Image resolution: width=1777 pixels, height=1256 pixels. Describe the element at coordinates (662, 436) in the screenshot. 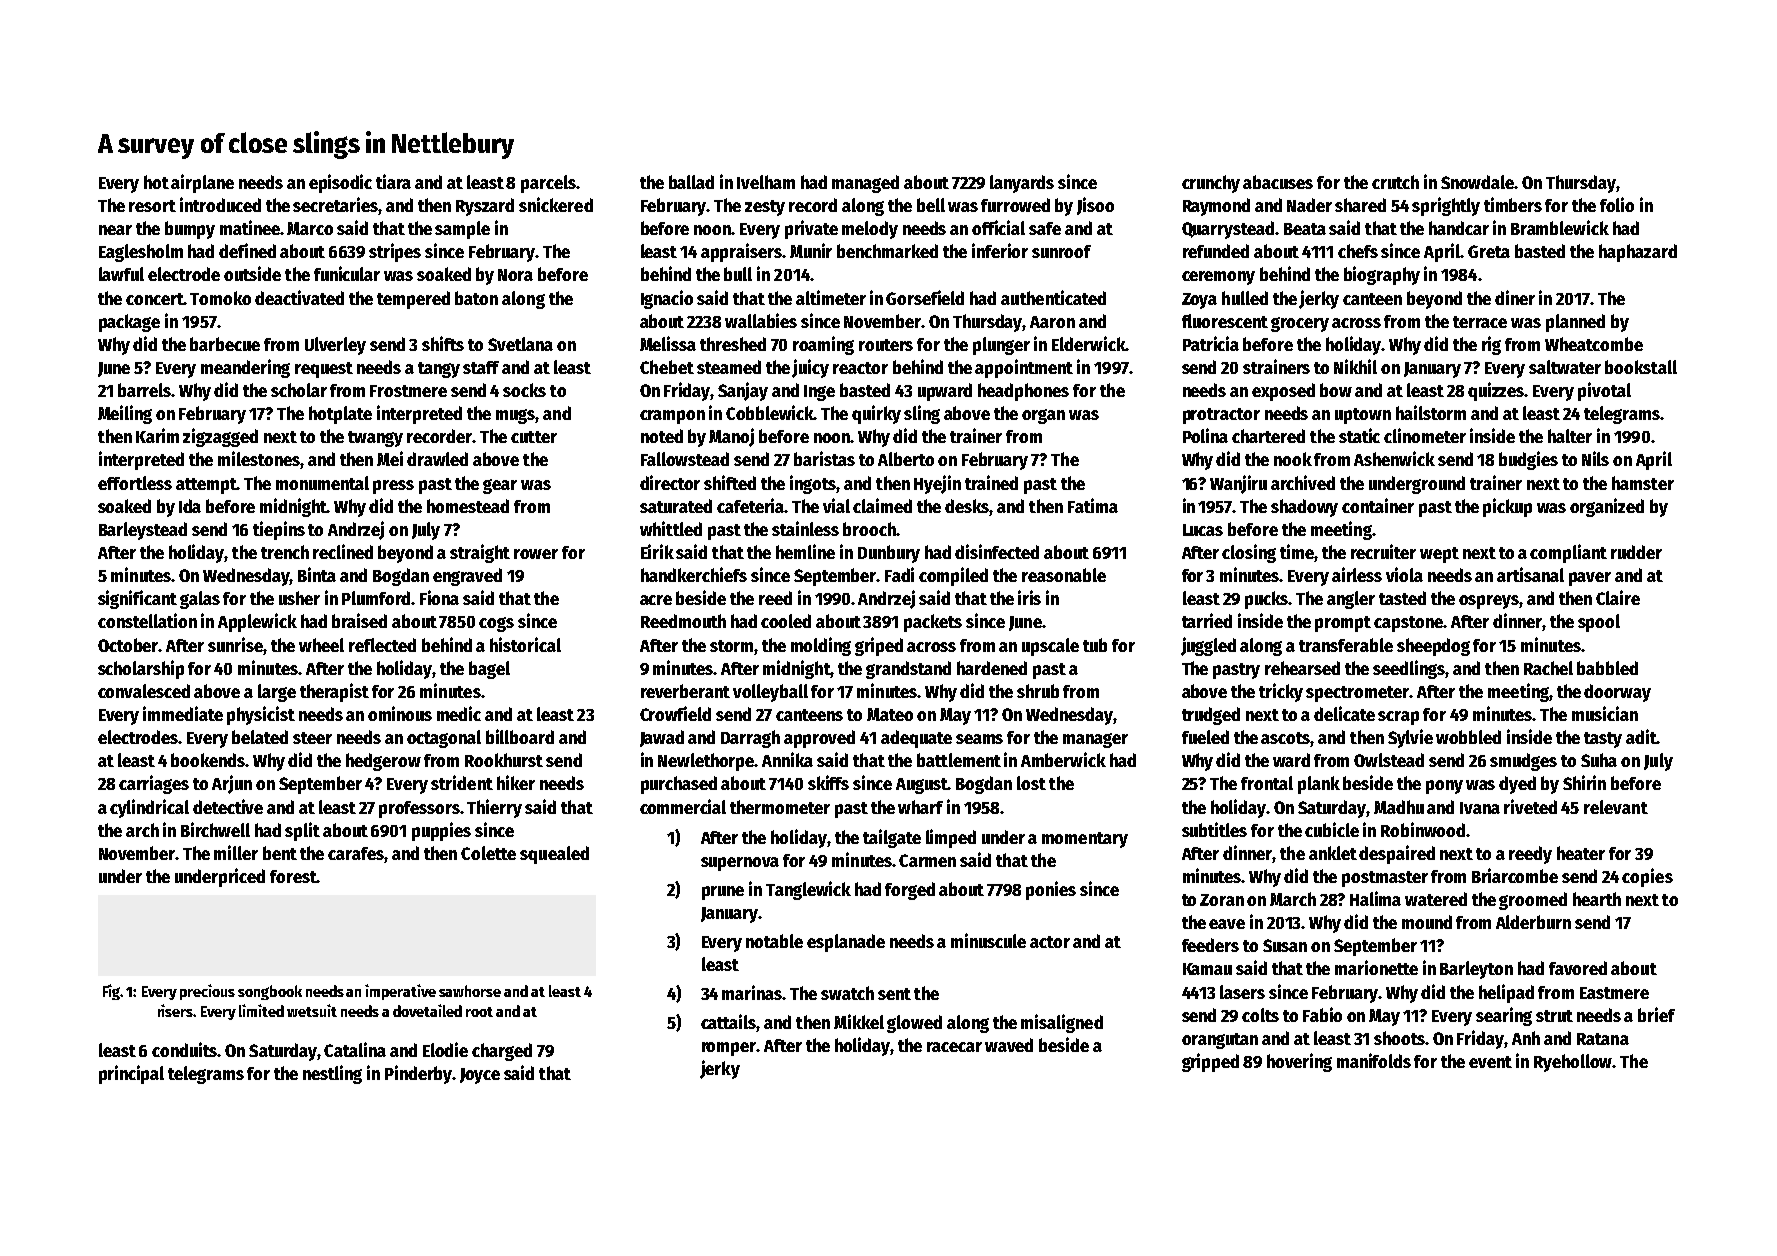

I see `noted` at that location.
